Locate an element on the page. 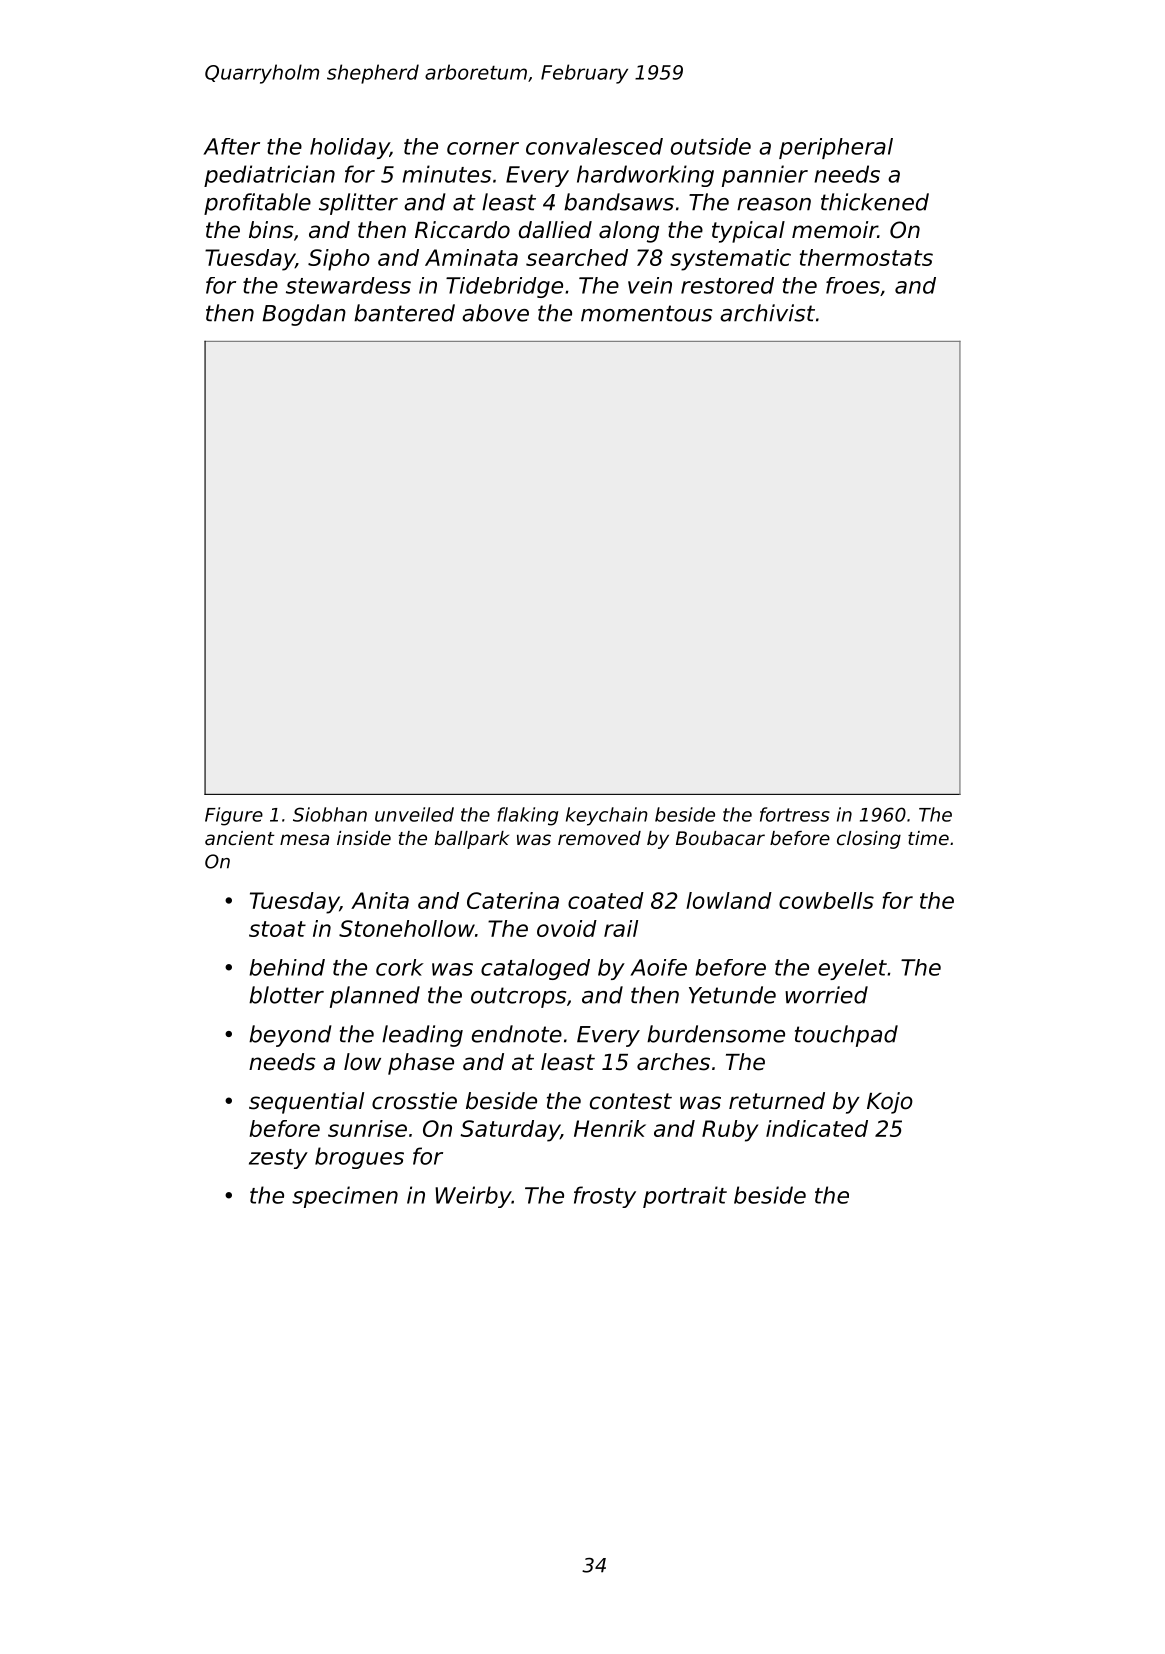  peripheral is located at coordinates (836, 148).
